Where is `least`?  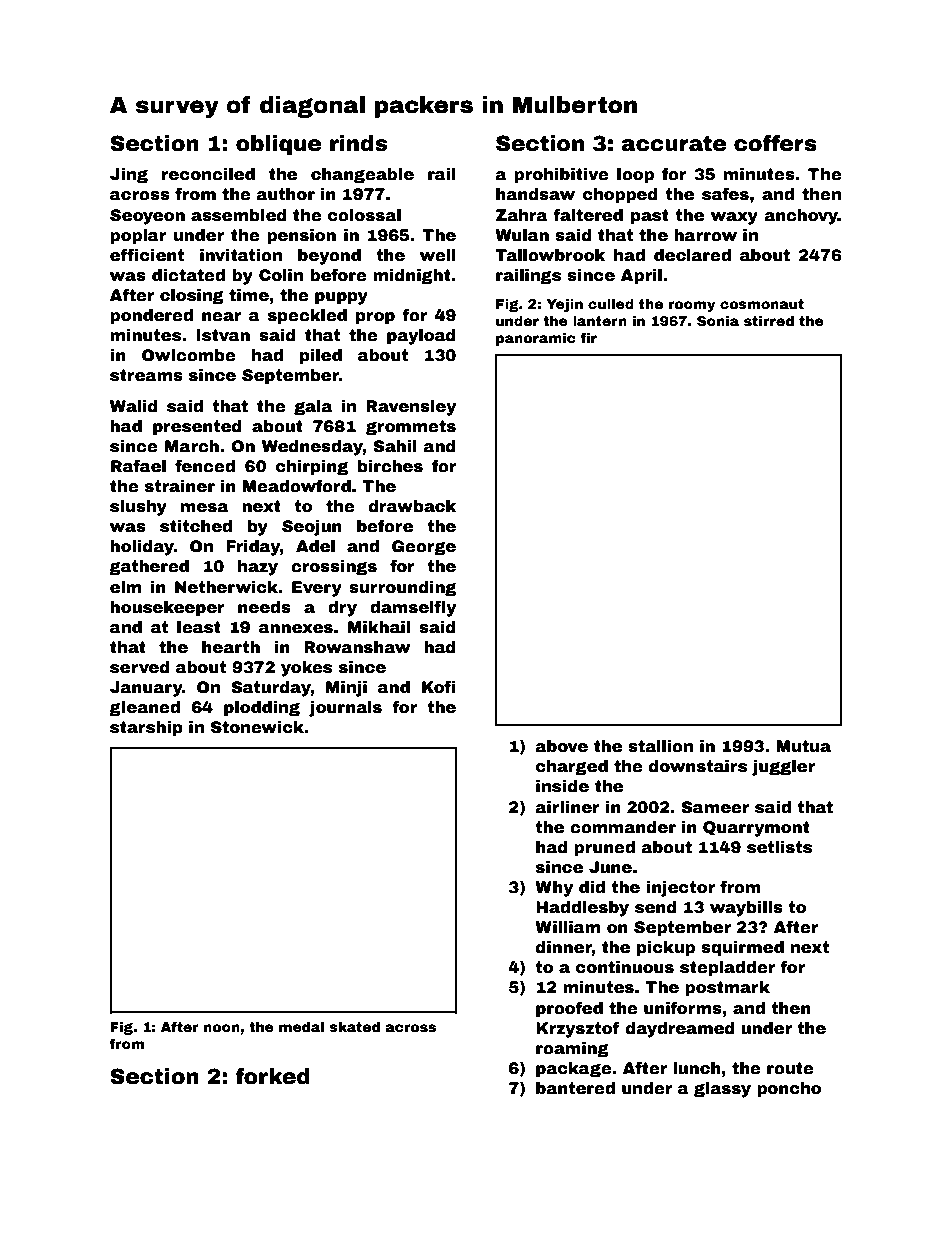 least is located at coordinates (199, 627).
